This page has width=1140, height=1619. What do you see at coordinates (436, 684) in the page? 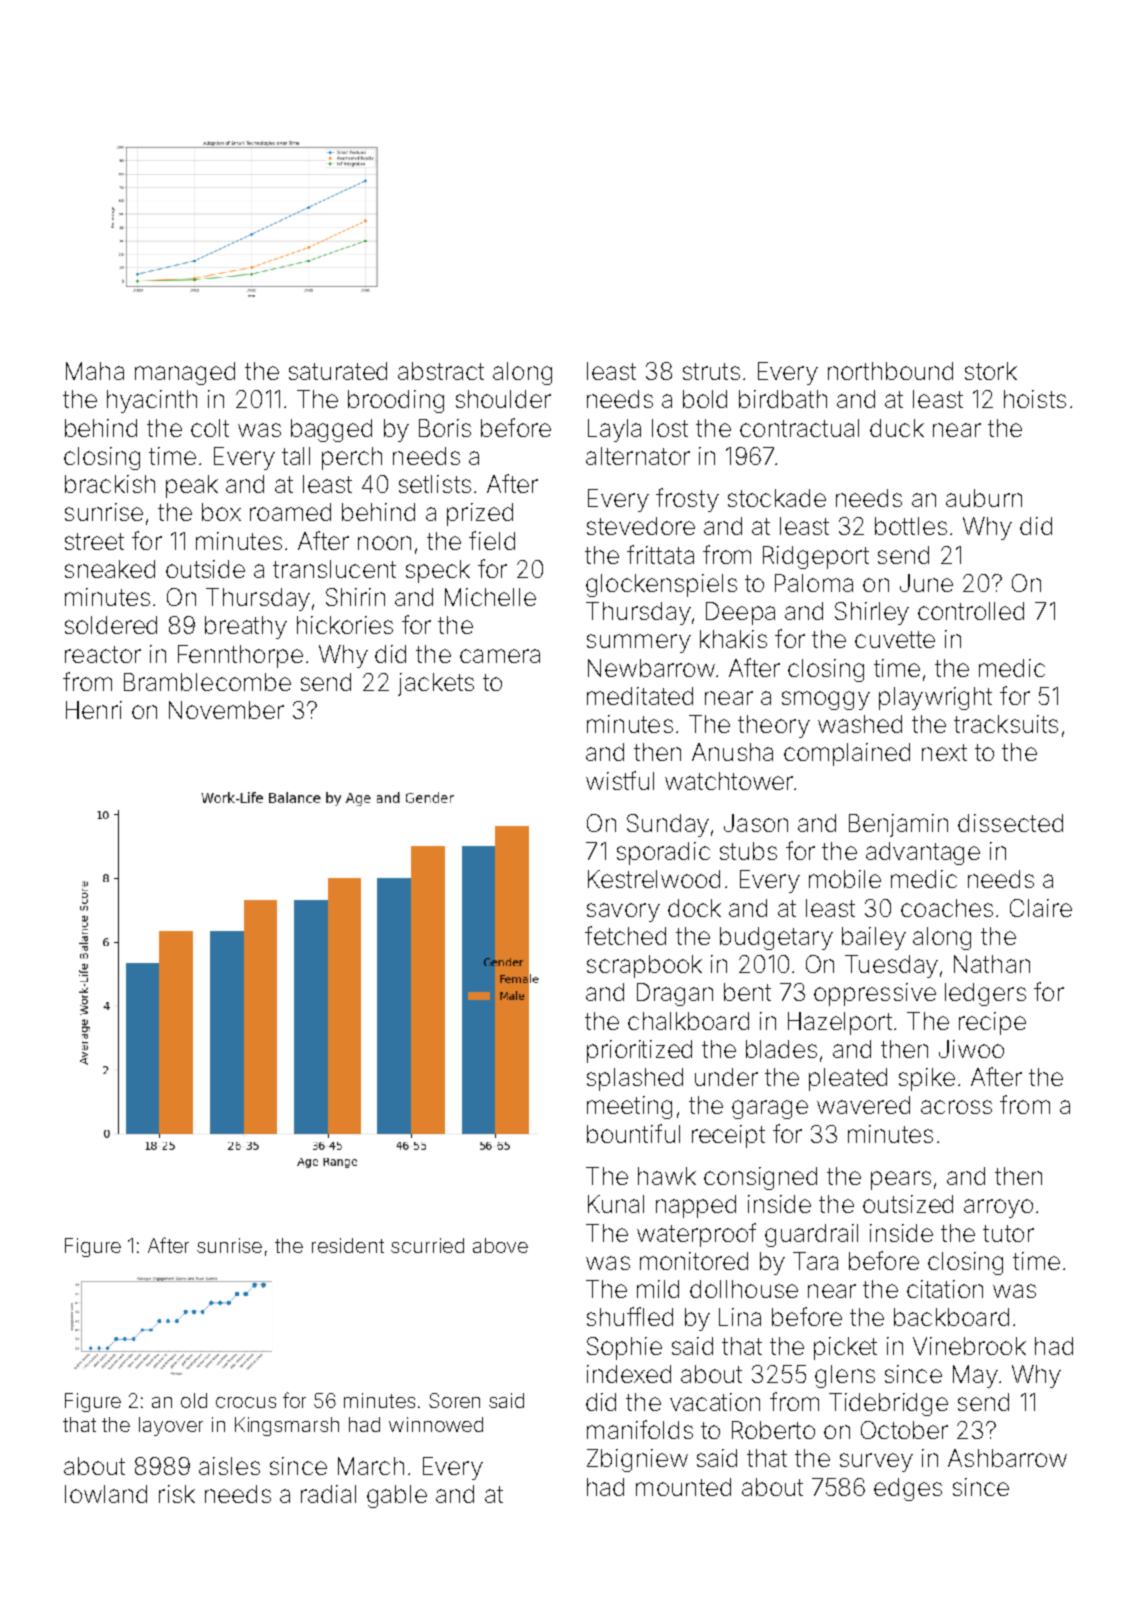
I see `jackets` at bounding box center [436, 684].
